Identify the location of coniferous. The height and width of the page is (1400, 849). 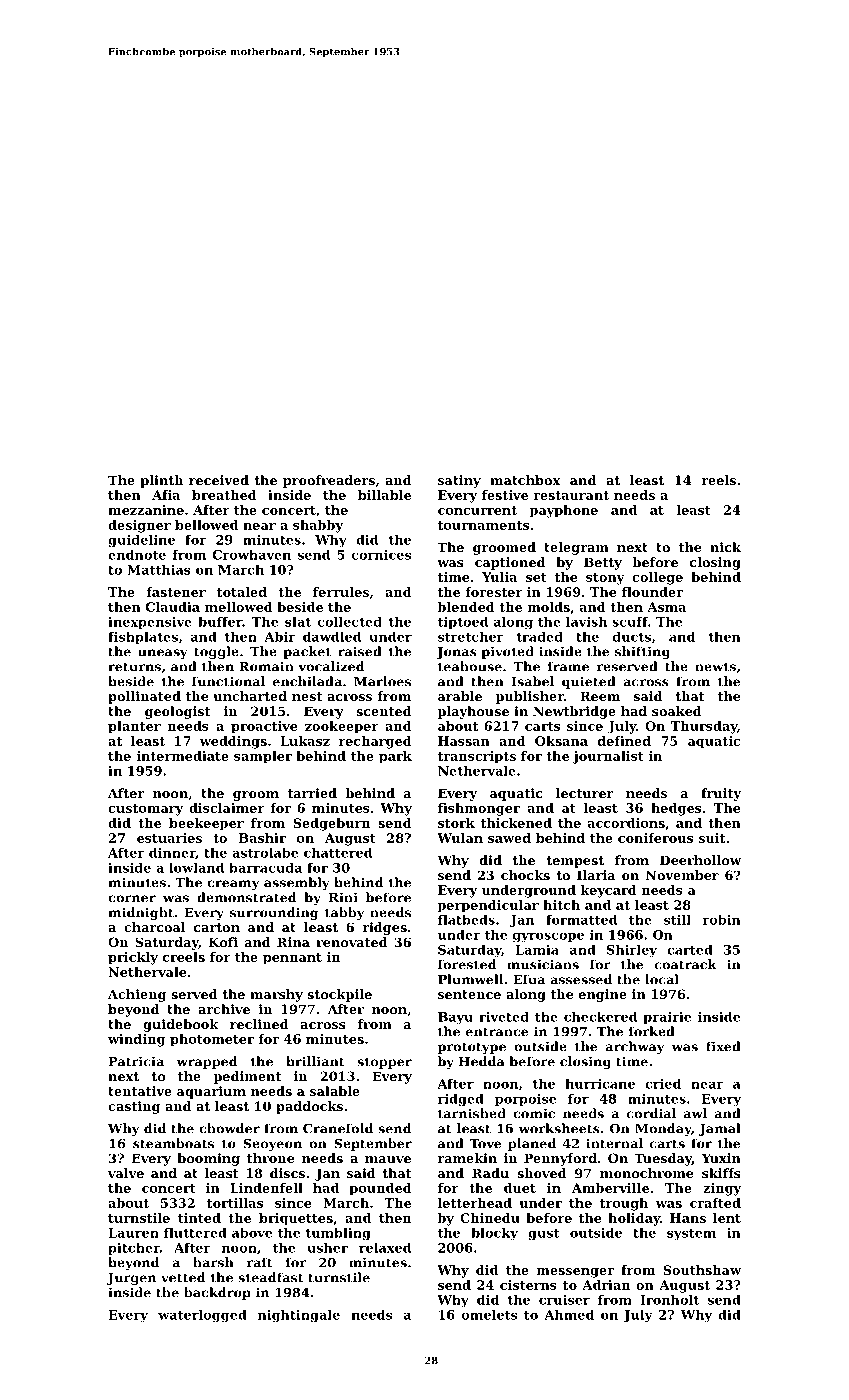
(655, 838).
